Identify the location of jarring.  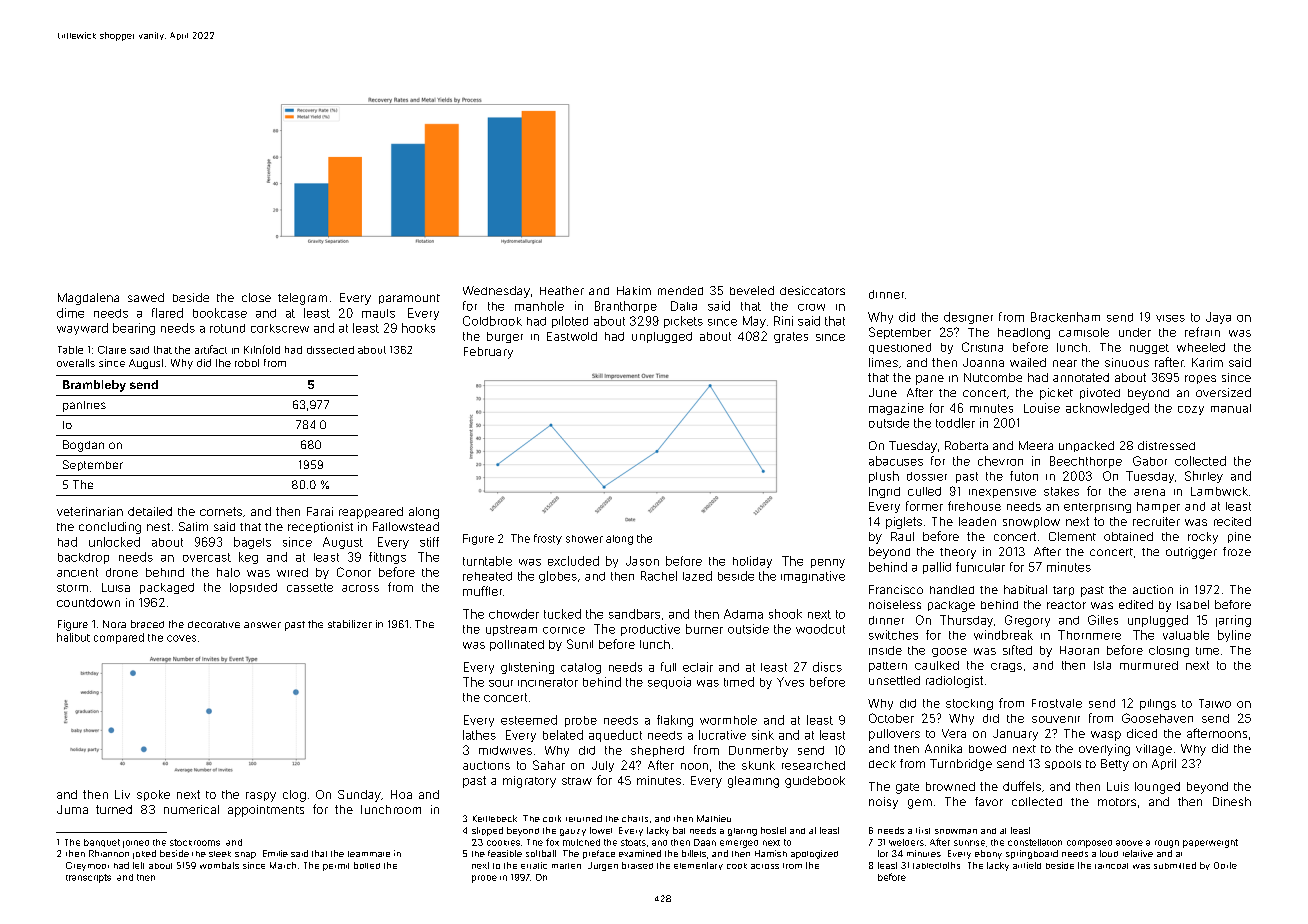
(1233, 621).
